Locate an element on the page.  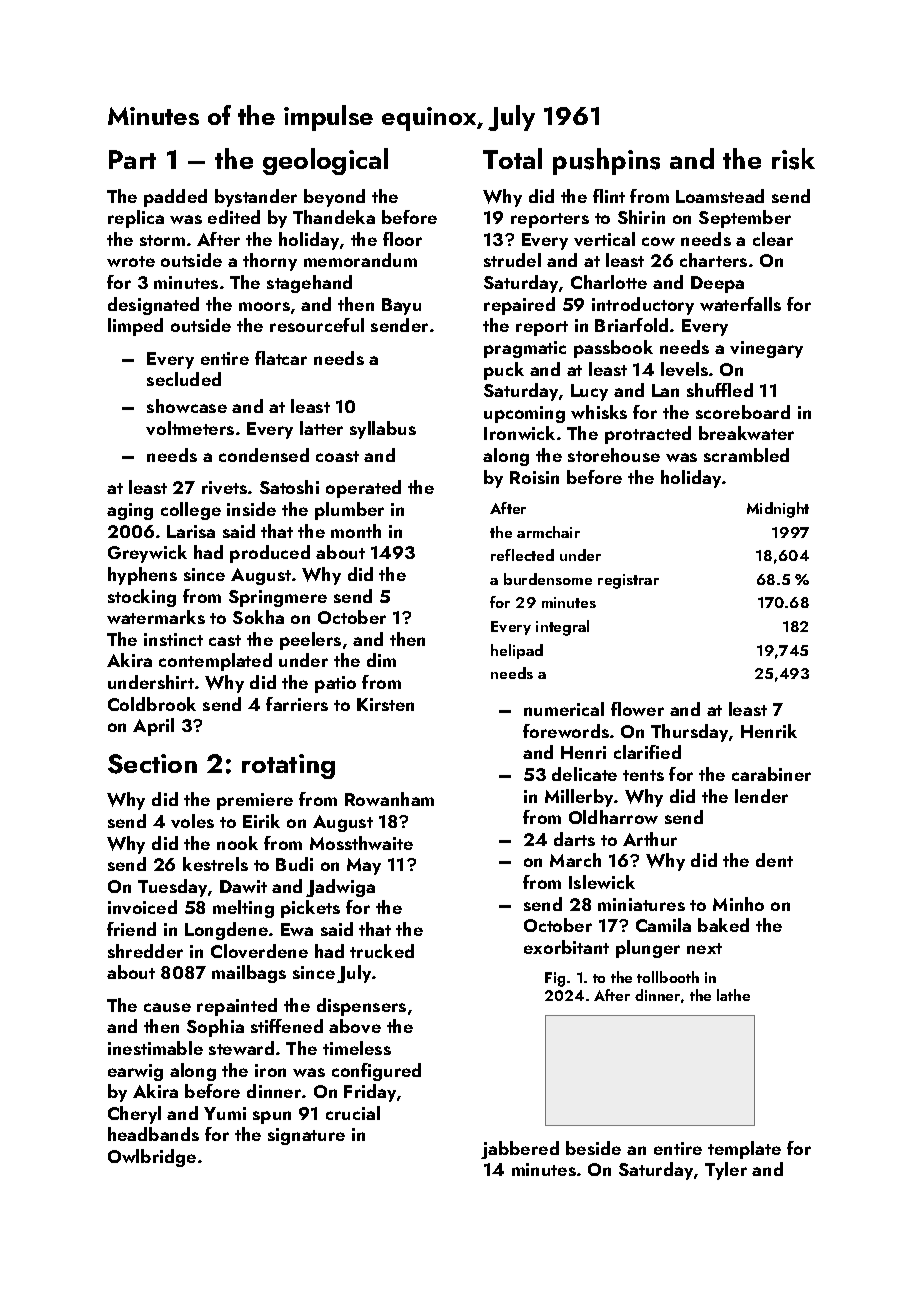
flatcar is located at coordinates (281, 358).
